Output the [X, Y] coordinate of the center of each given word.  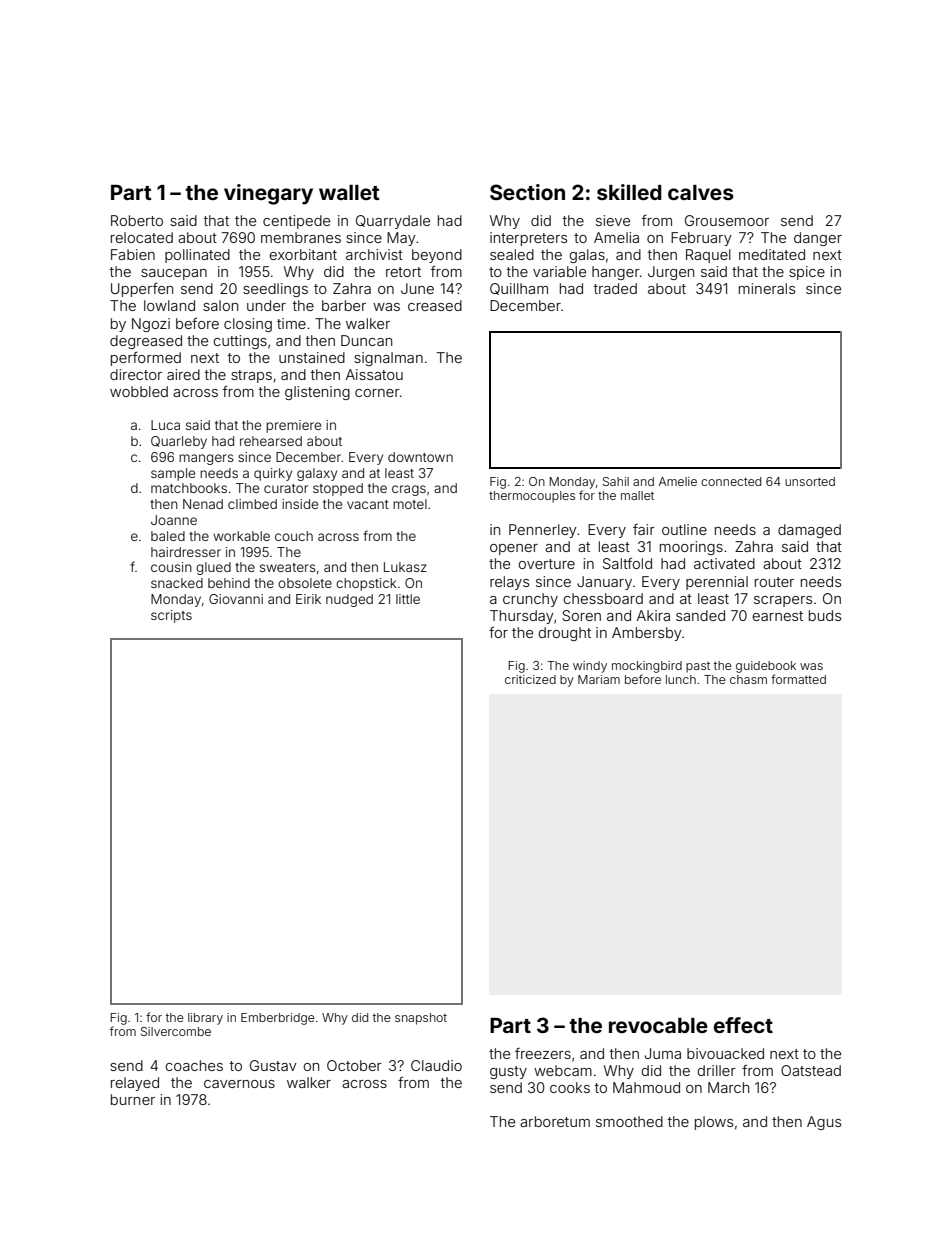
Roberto [137, 220]
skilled [629, 192]
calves [701, 192]
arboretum [555, 1121]
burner [133, 1099]
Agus [824, 1123]
